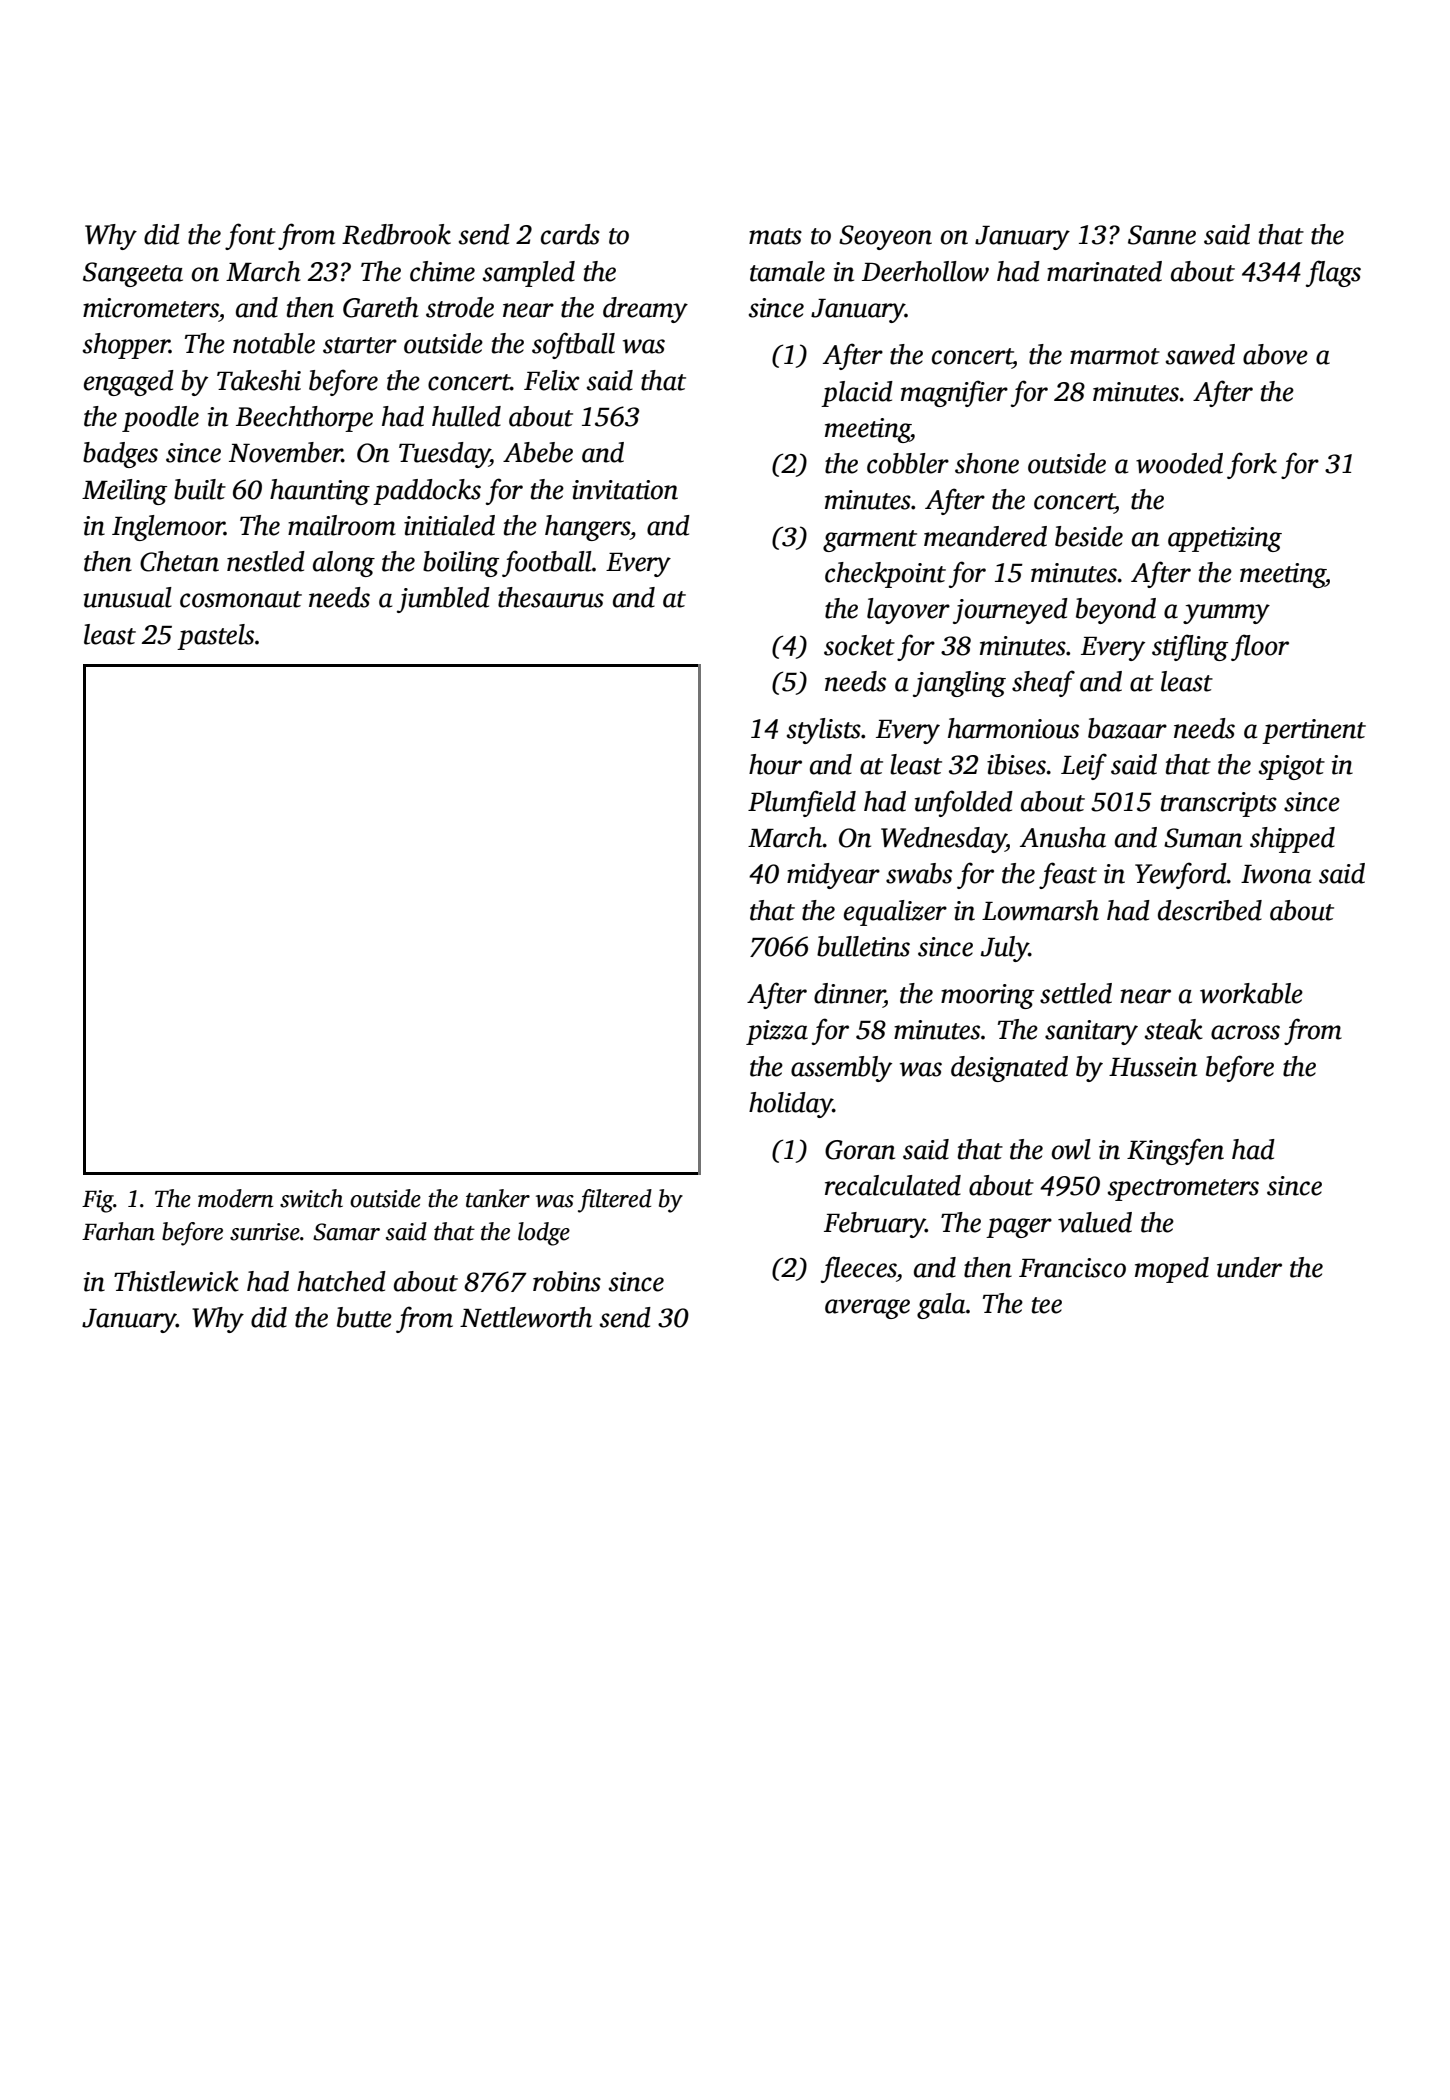  What do you see at coordinates (176, 1281) in the document?
I see `Thistlewick` at bounding box center [176, 1281].
